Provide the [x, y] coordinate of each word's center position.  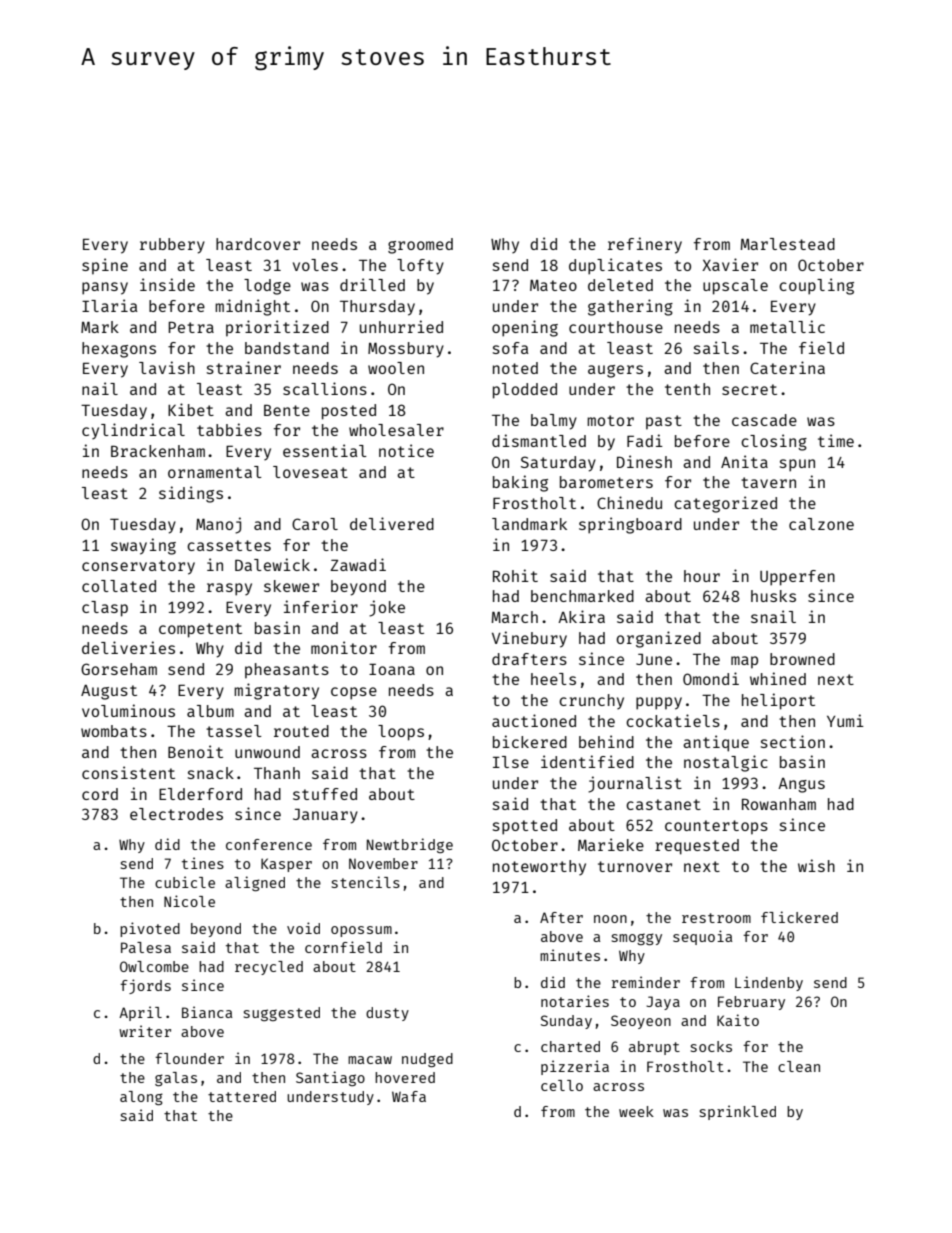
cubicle [185, 882]
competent [200, 630]
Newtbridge [410, 845]
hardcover [258, 244]
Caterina [787, 367]
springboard [630, 525]
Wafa [409, 1096]
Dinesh [644, 461]
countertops [716, 827]
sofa [511, 348]
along [141, 1098]
